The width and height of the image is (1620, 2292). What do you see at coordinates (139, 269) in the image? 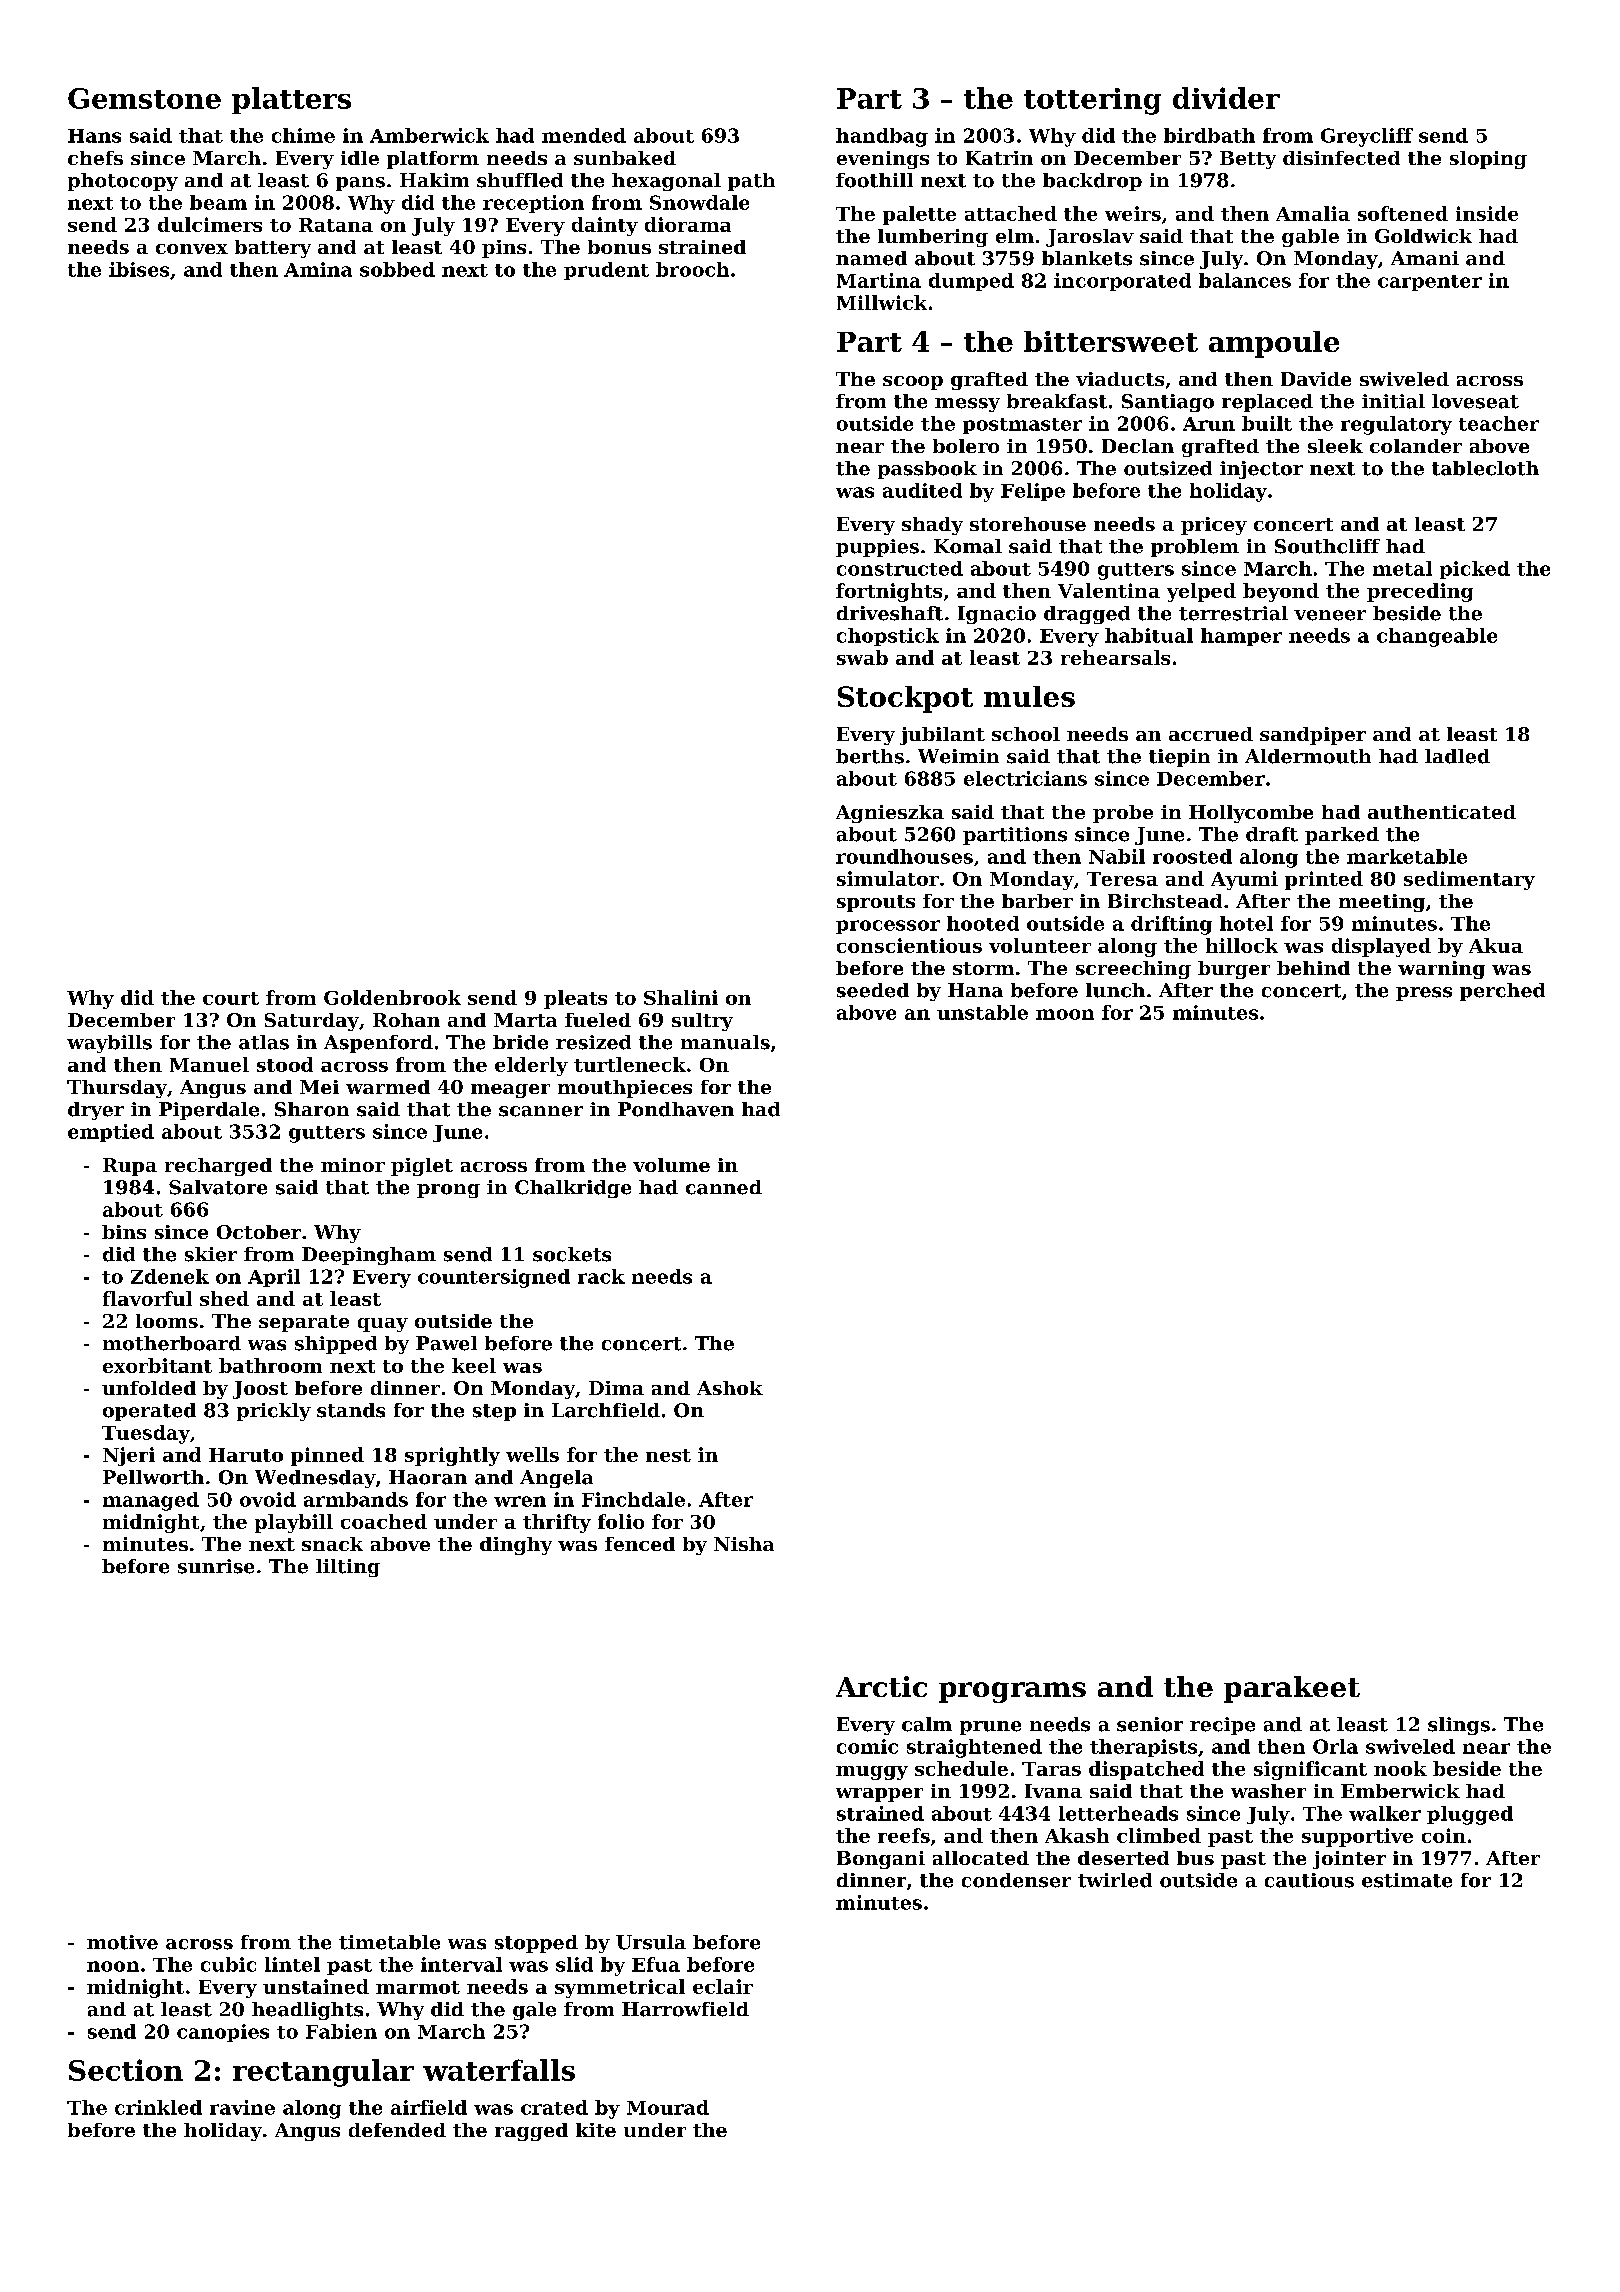
I see `ibises` at bounding box center [139, 269].
